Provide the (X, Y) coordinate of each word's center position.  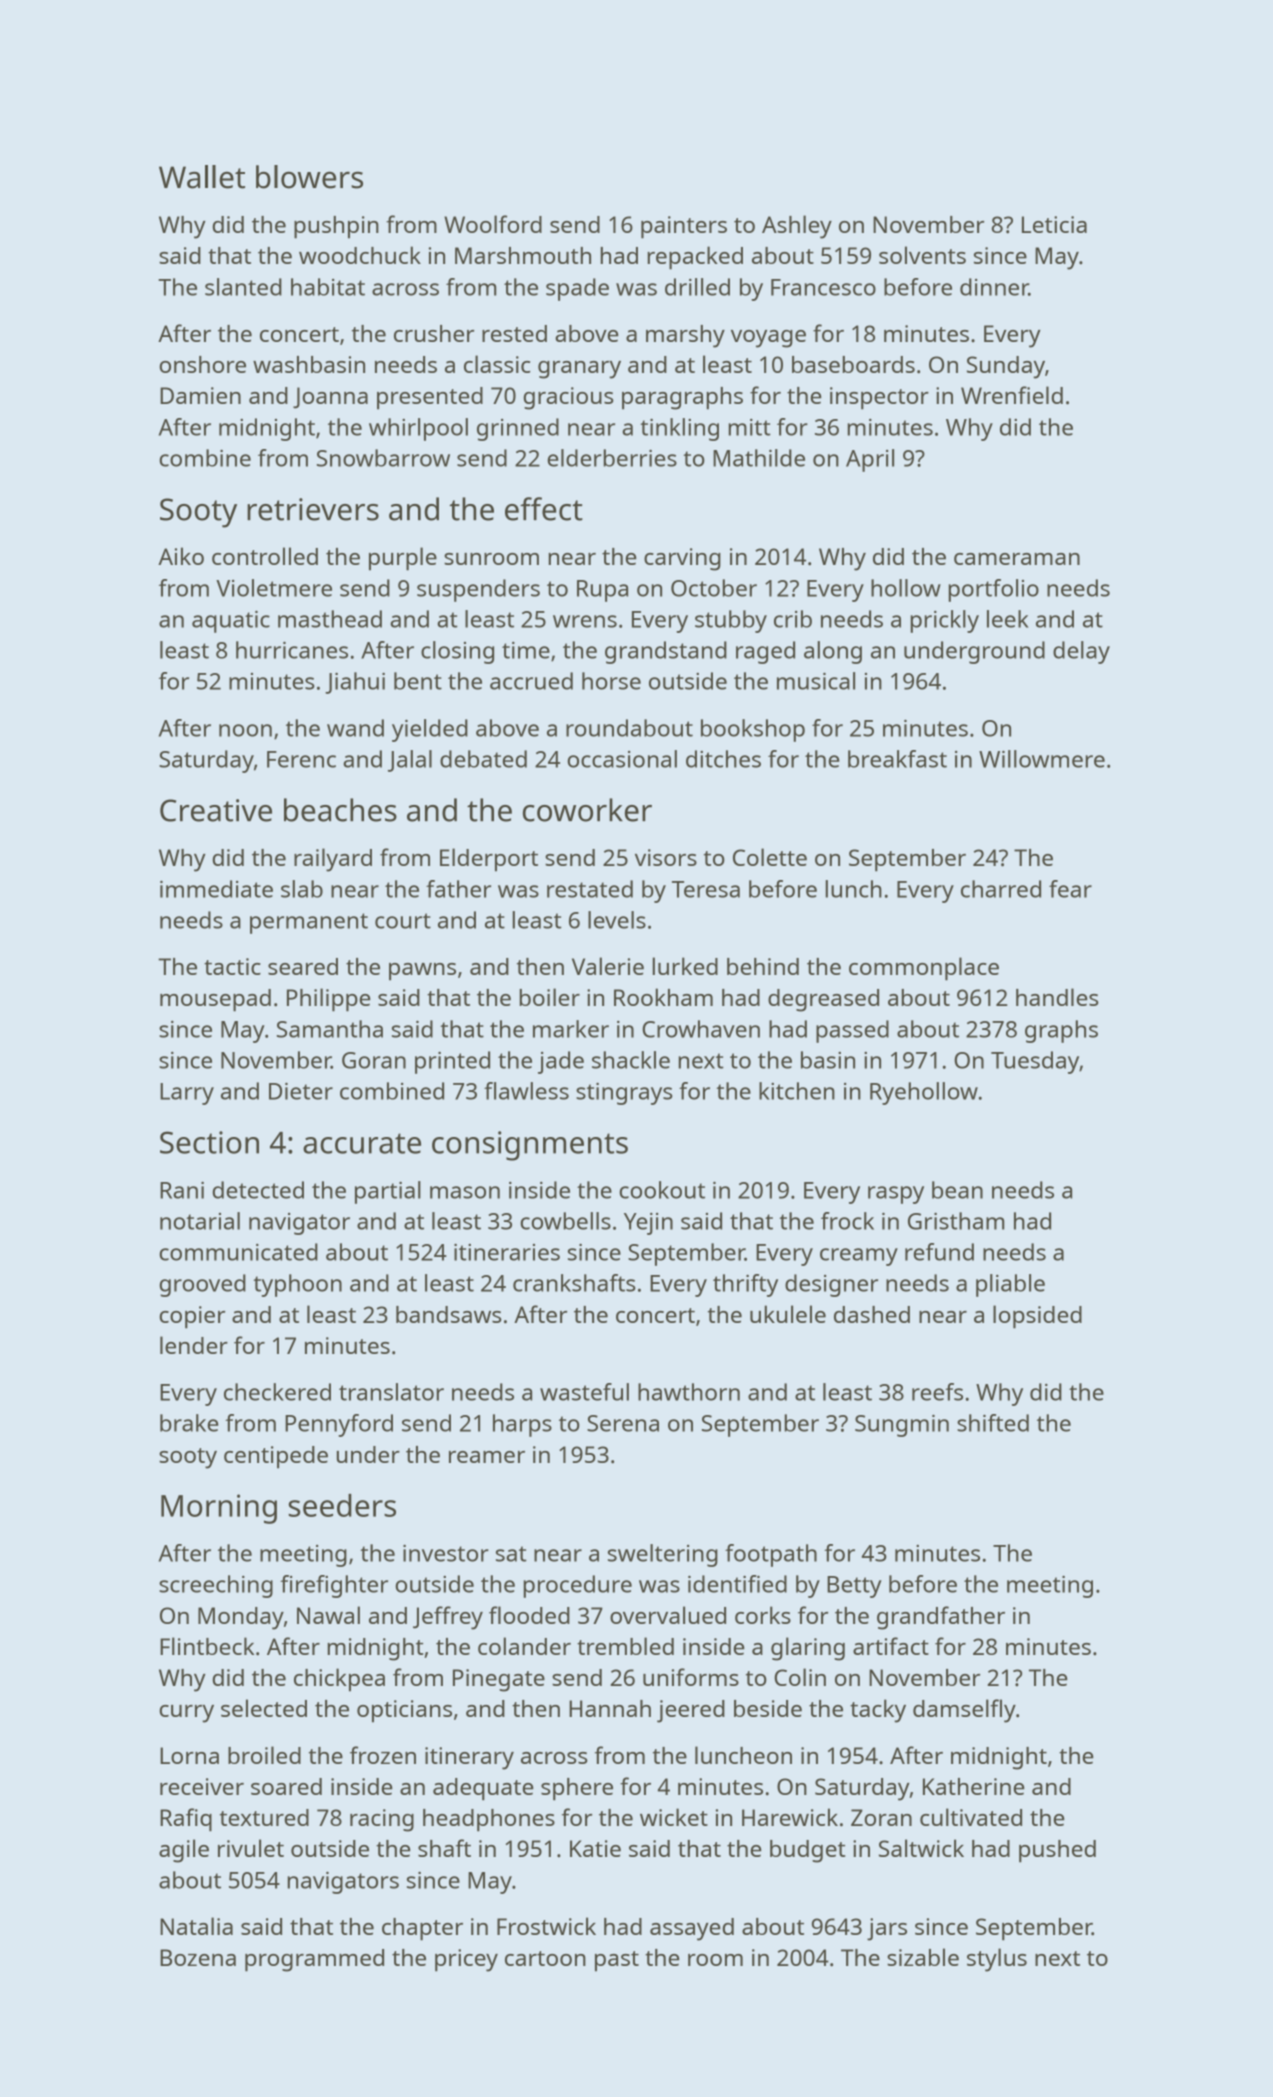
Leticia (1054, 224)
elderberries (612, 458)
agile (184, 1851)
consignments (530, 1146)
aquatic (231, 621)
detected (258, 1190)
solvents (922, 255)
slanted (243, 287)
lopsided (1037, 1317)
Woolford (493, 224)
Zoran (881, 1817)
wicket (674, 1817)
